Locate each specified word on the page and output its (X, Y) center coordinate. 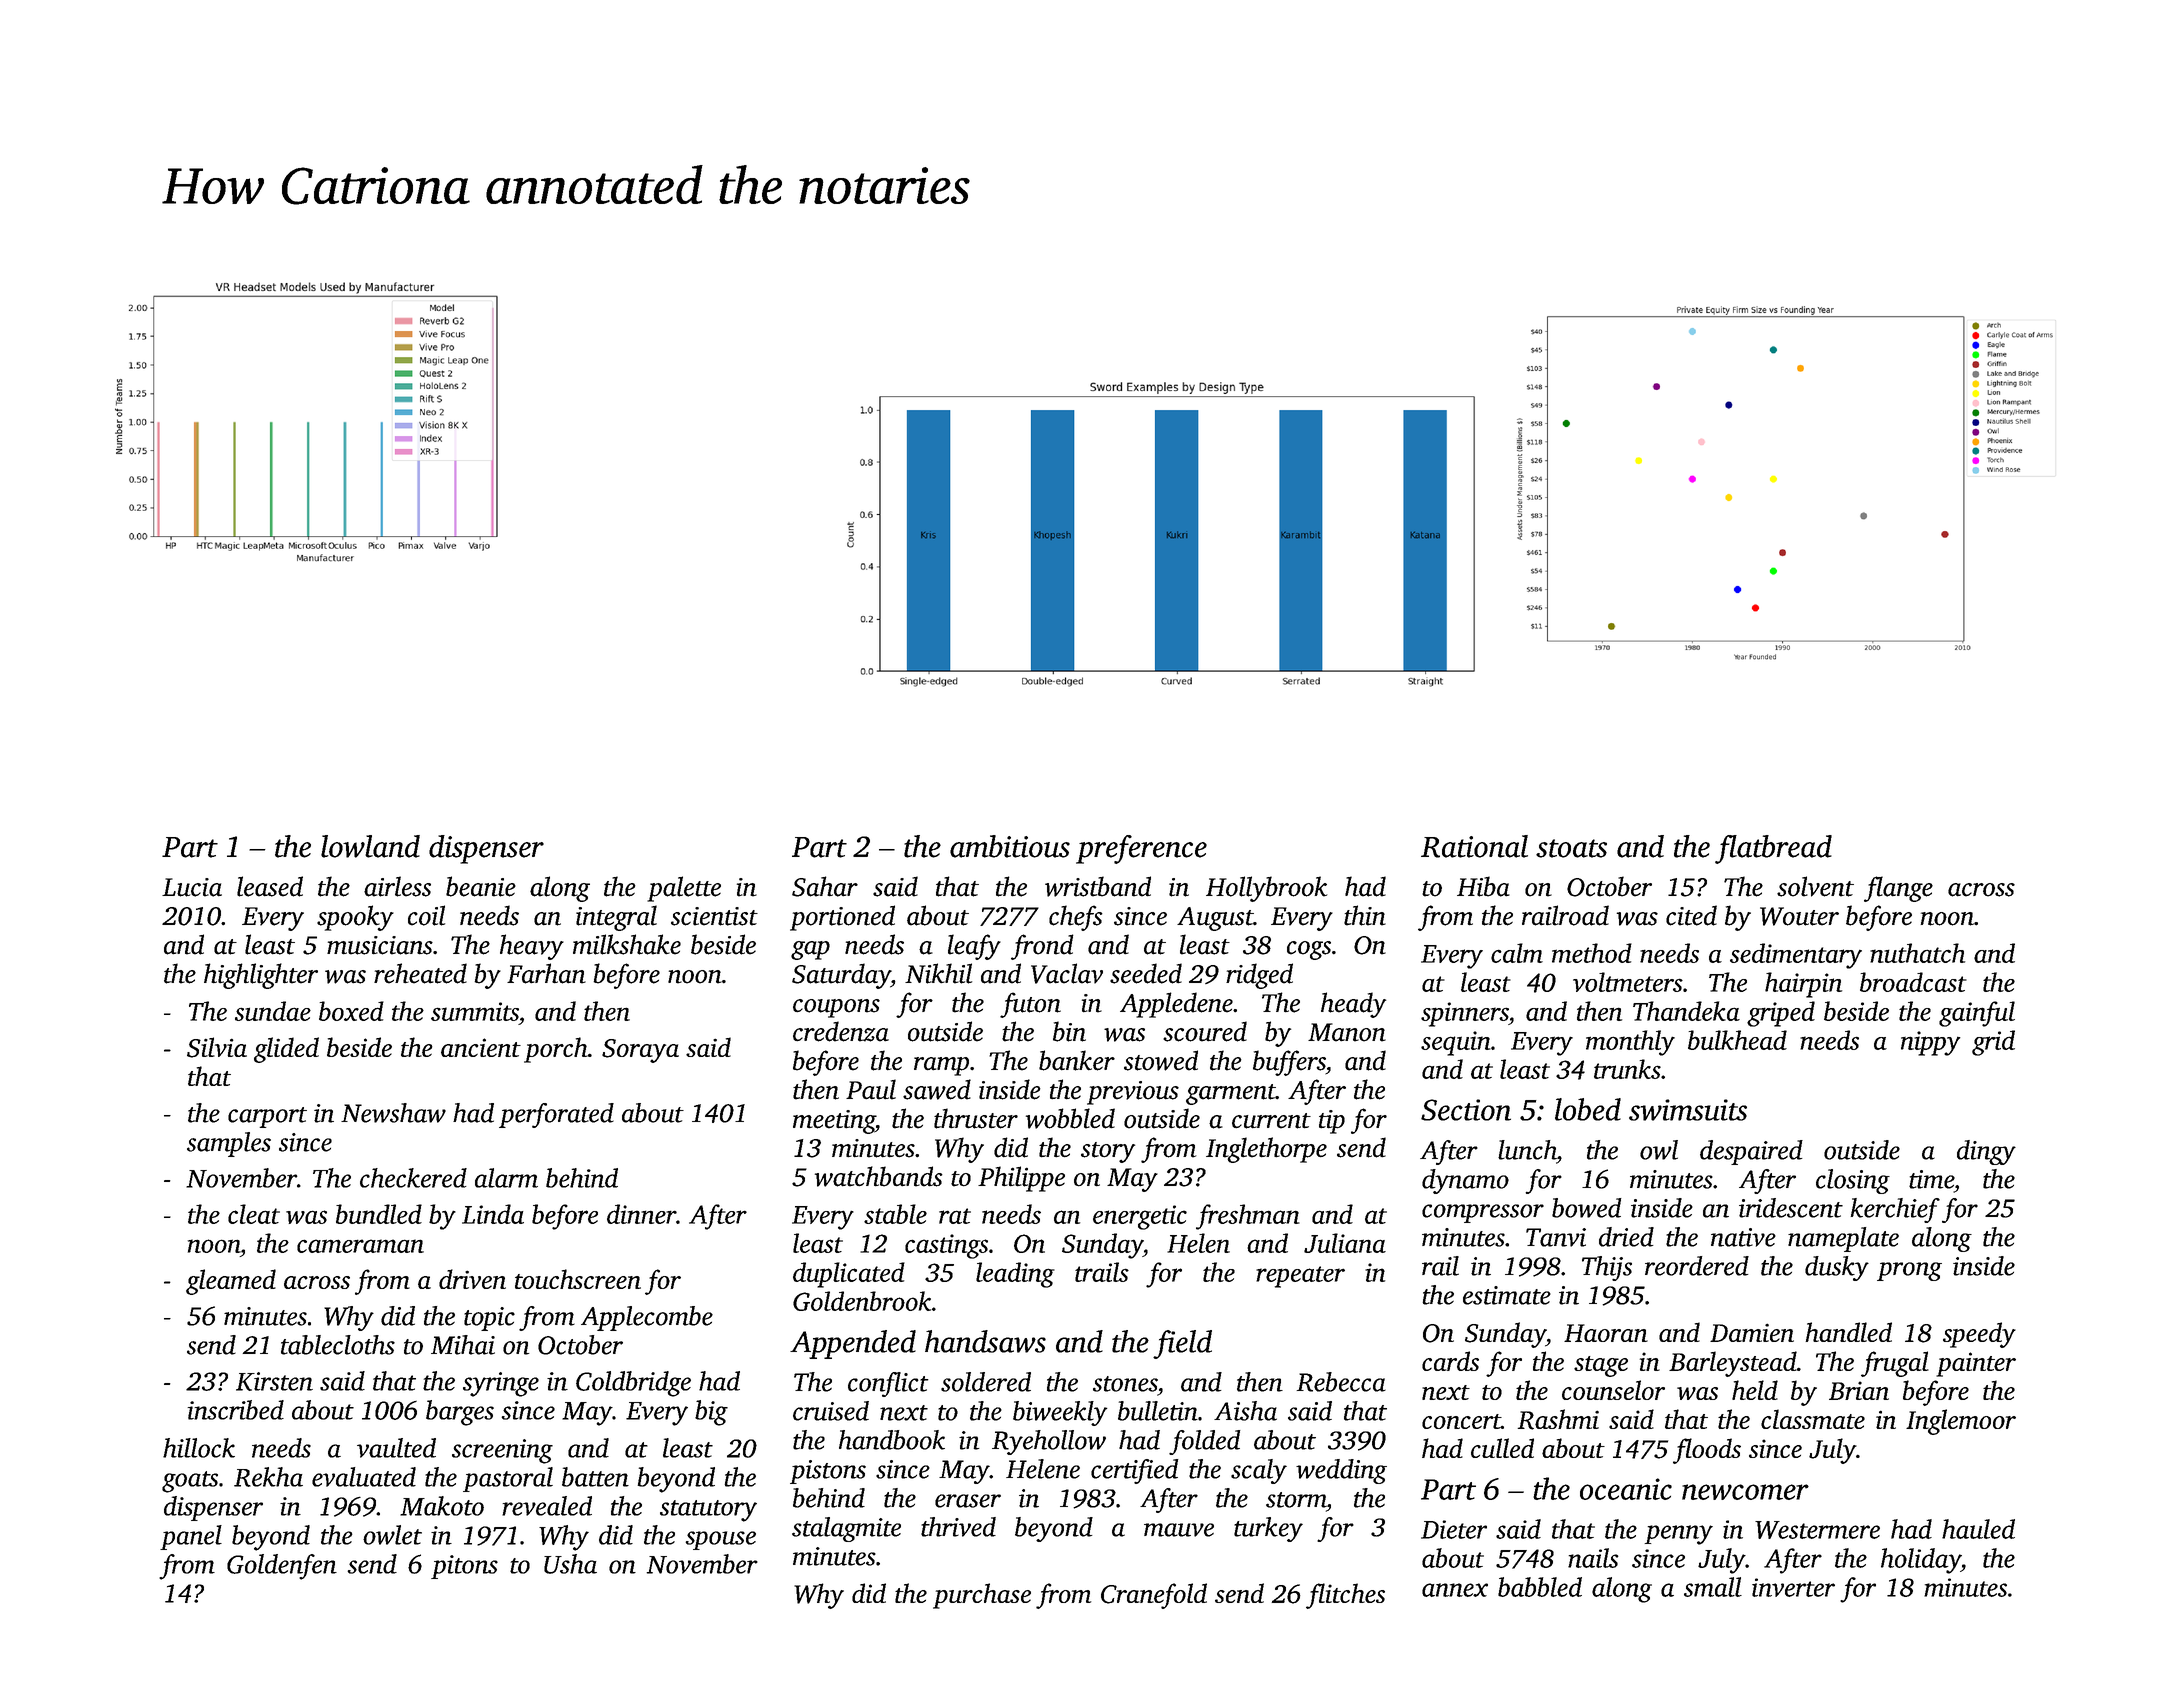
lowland (370, 846)
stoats (1571, 848)
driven (472, 1279)
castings (946, 1246)
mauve (1179, 1530)
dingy (1986, 1152)
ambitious (1010, 846)
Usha (570, 1564)
